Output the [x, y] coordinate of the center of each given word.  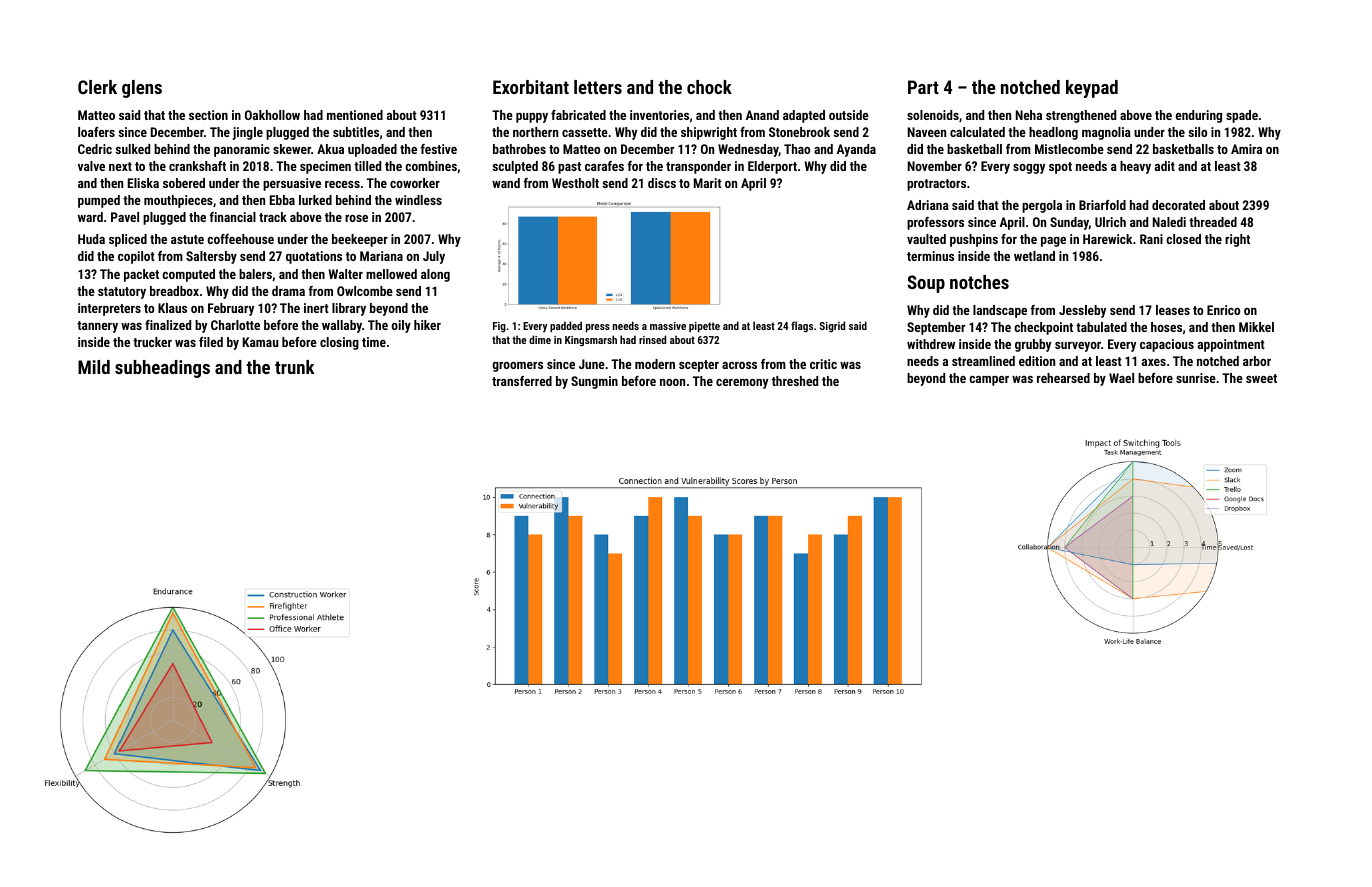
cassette [585, 132]
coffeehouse [240, 239]
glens [142, 89]
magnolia [1106, 133]
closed [1183, 239]
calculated [977, 132]
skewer [292, 149]
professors [935, 223]
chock [709, 87]
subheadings [162, 369]
